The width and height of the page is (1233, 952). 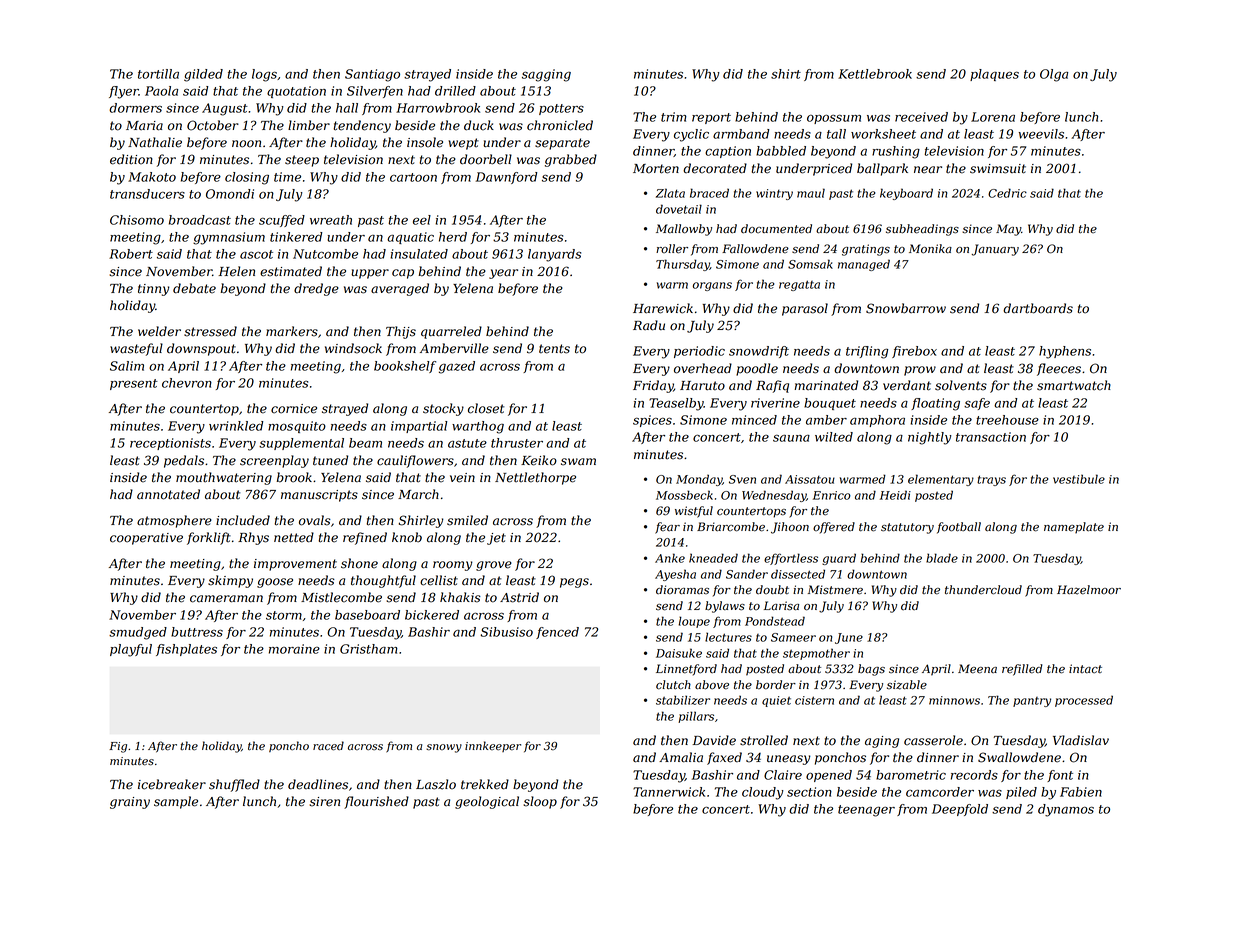 What do you see at coordinates (264, 75) in the page?
I see `logs` at bounding box center [264, 75].
